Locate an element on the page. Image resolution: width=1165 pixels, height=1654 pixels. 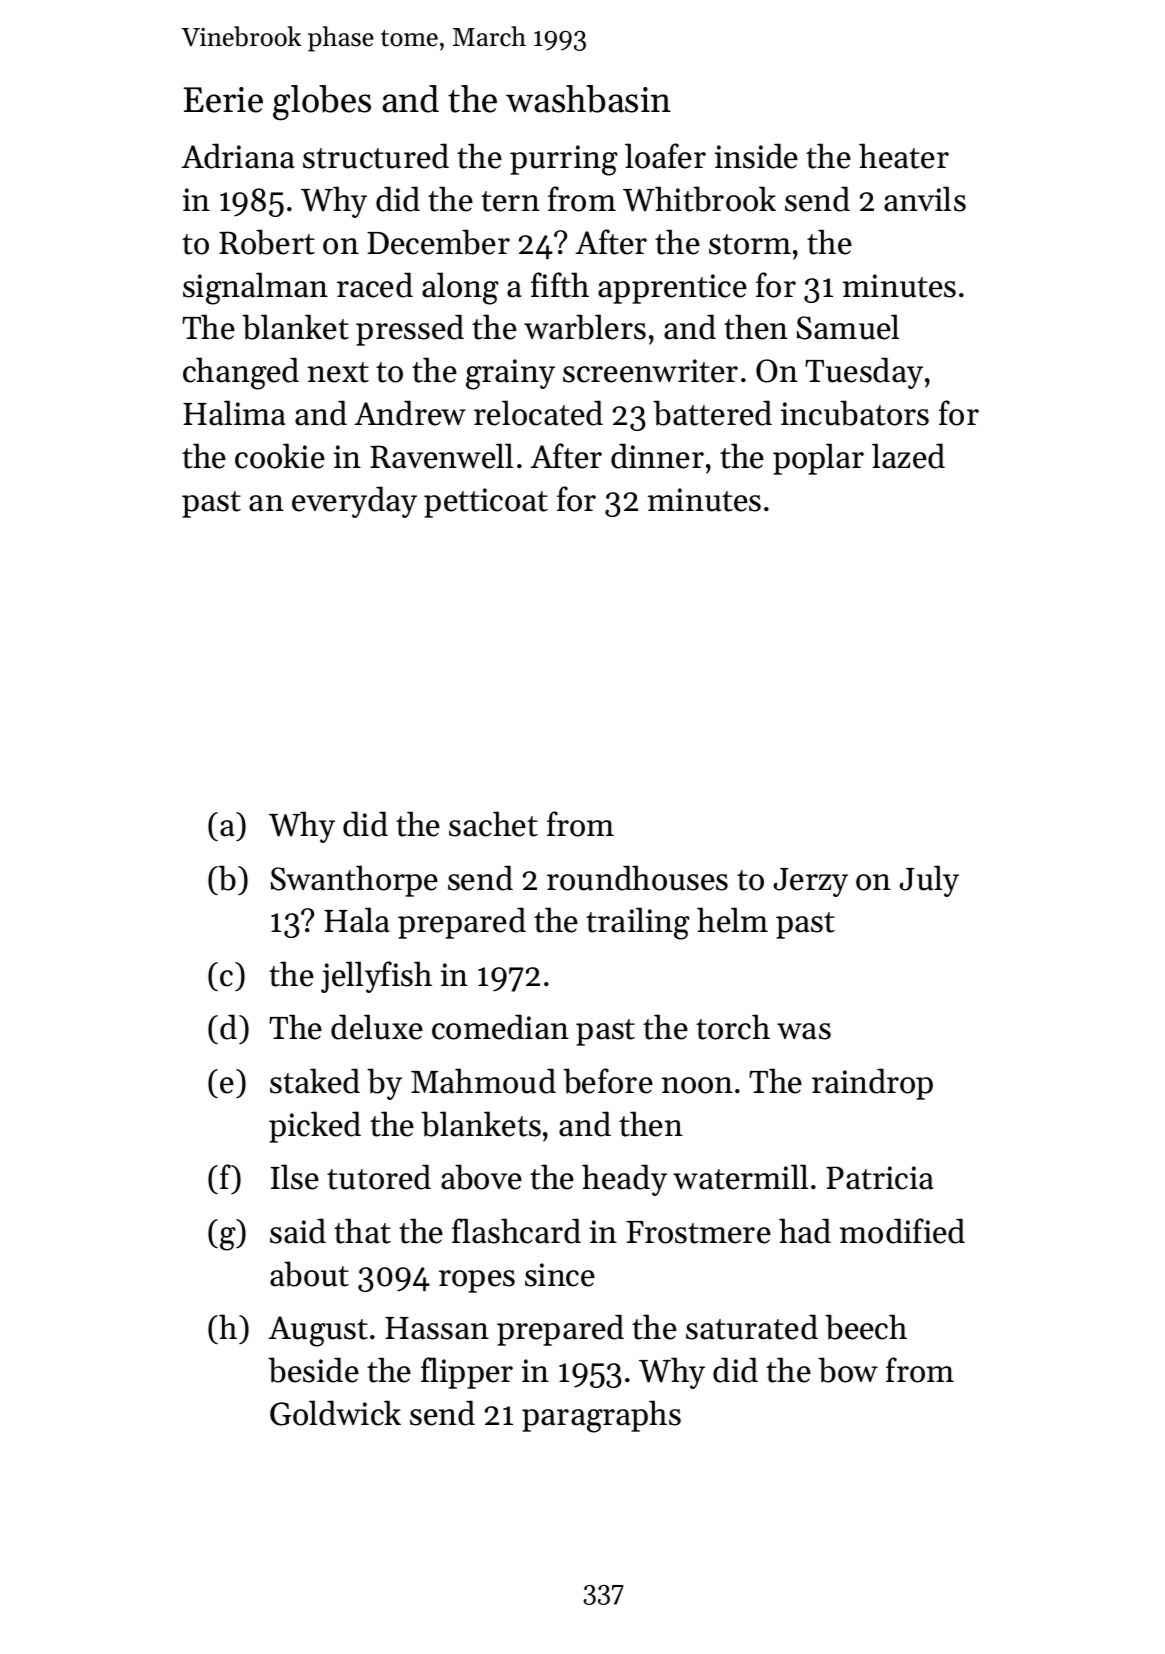
dinner is located at coordinates (657, 456).
